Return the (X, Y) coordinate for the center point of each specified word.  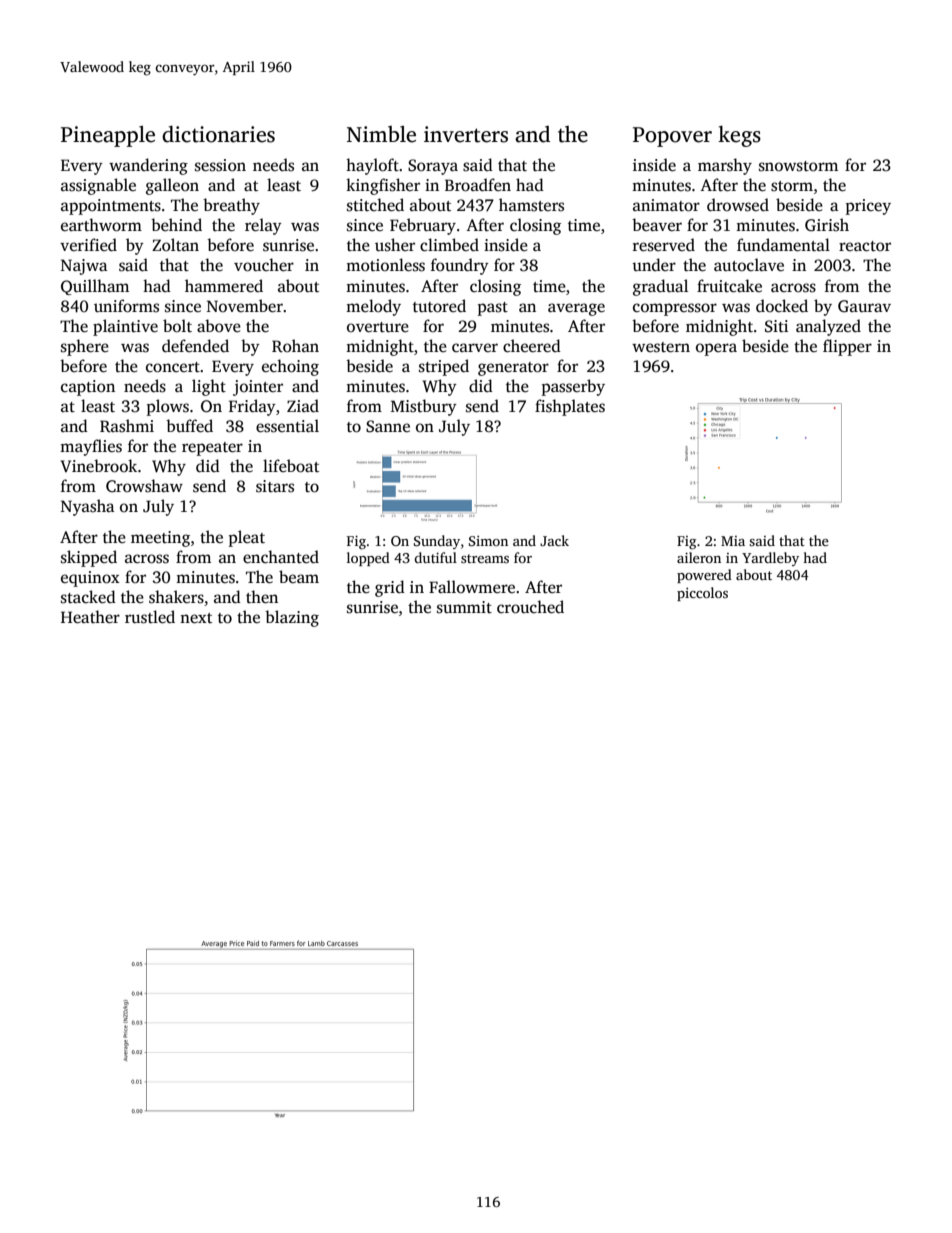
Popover (672, 137)
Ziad (303, 406)
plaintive (125, 327)
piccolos (702, 594)
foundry (460, 266)
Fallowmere (472, 586)
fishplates (570, 407)
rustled (150, 617)
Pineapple (108, 136)
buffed (189, 426)
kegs (739, 136)
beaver (657, 224)
